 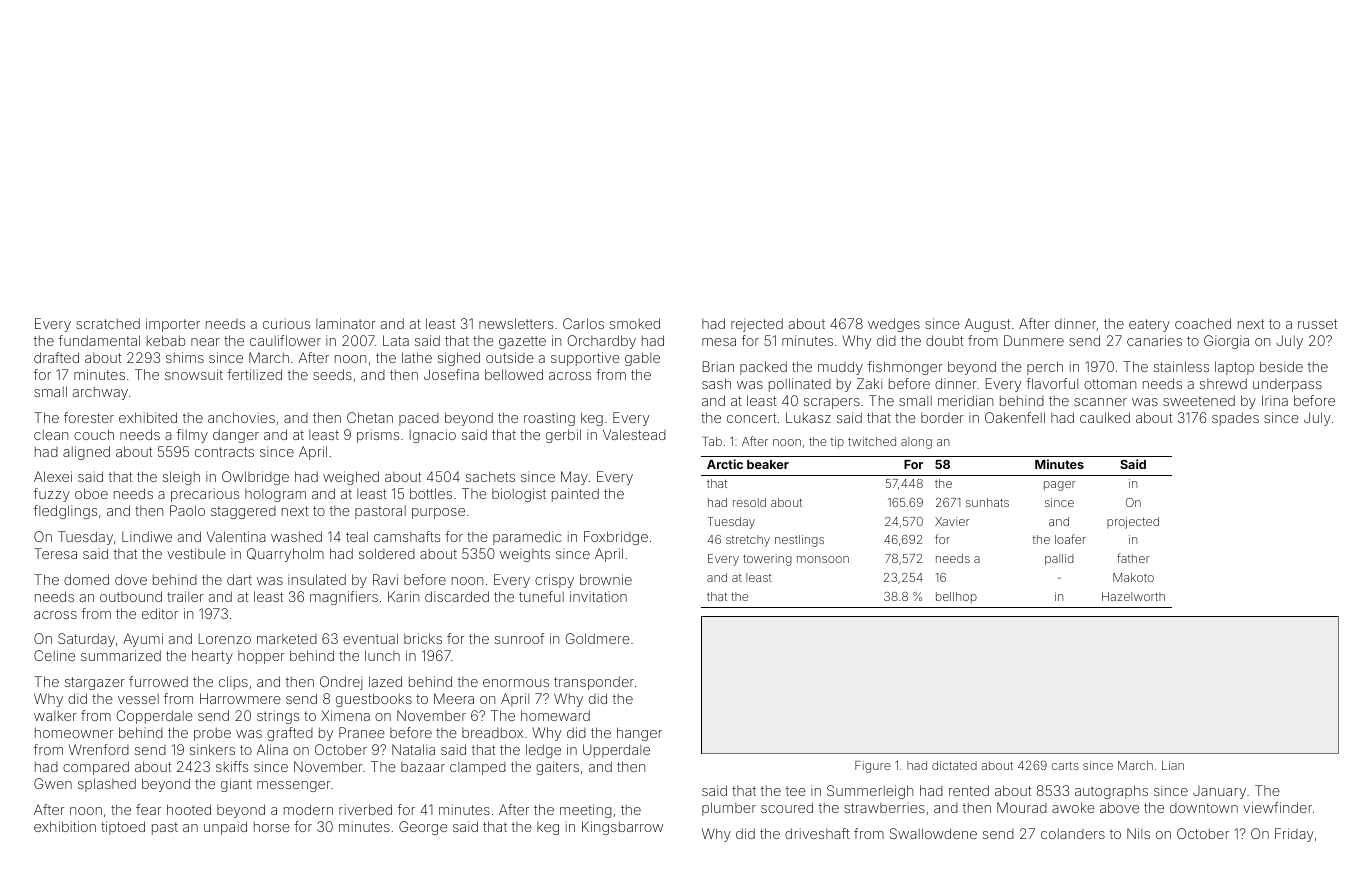 I want to click on Nils, so click(x=1138, y=833).
